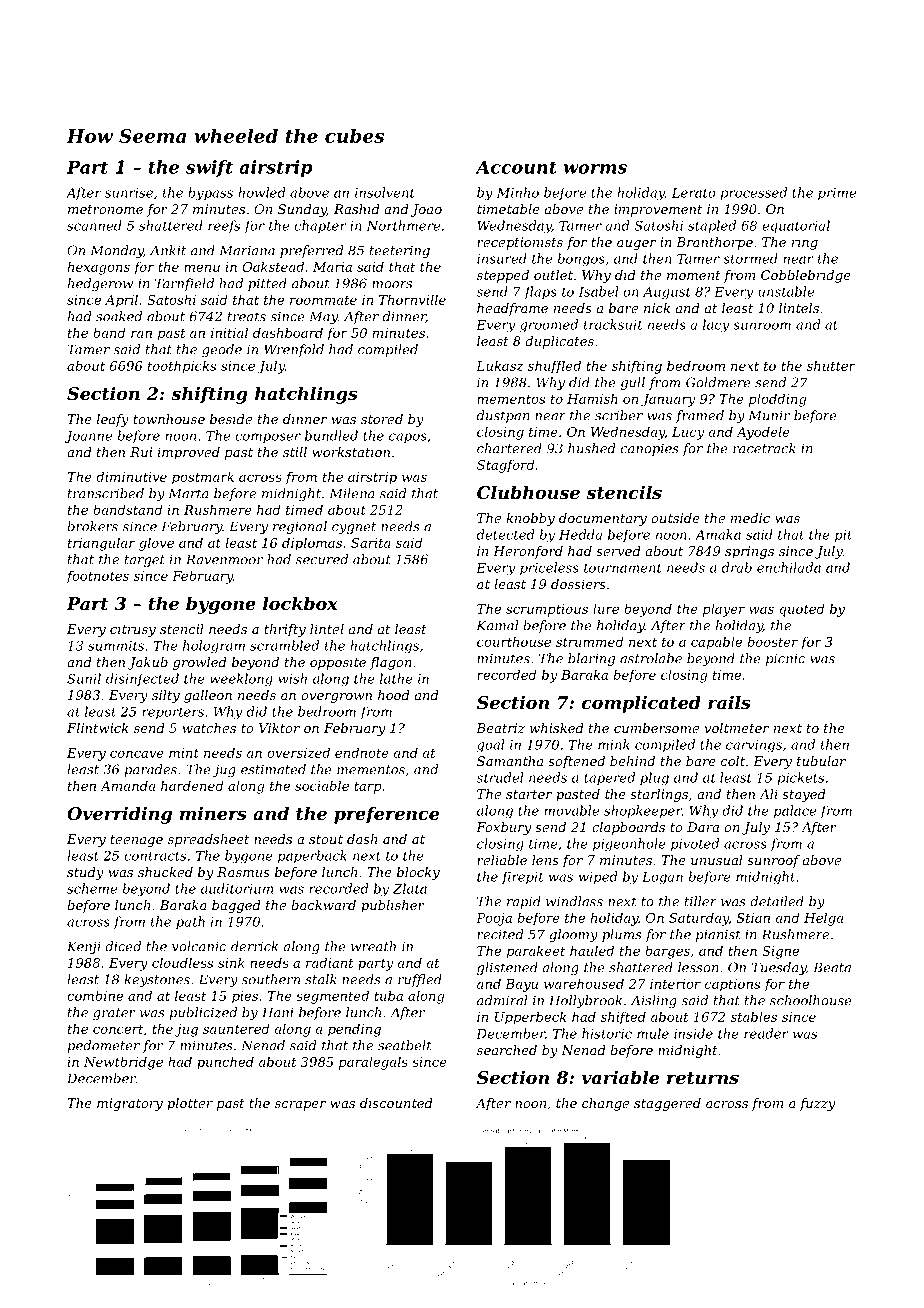  What do you see at coordinates (273, 769) in the screenshot?
I see `estimated` at bounding box center [273, 769].
